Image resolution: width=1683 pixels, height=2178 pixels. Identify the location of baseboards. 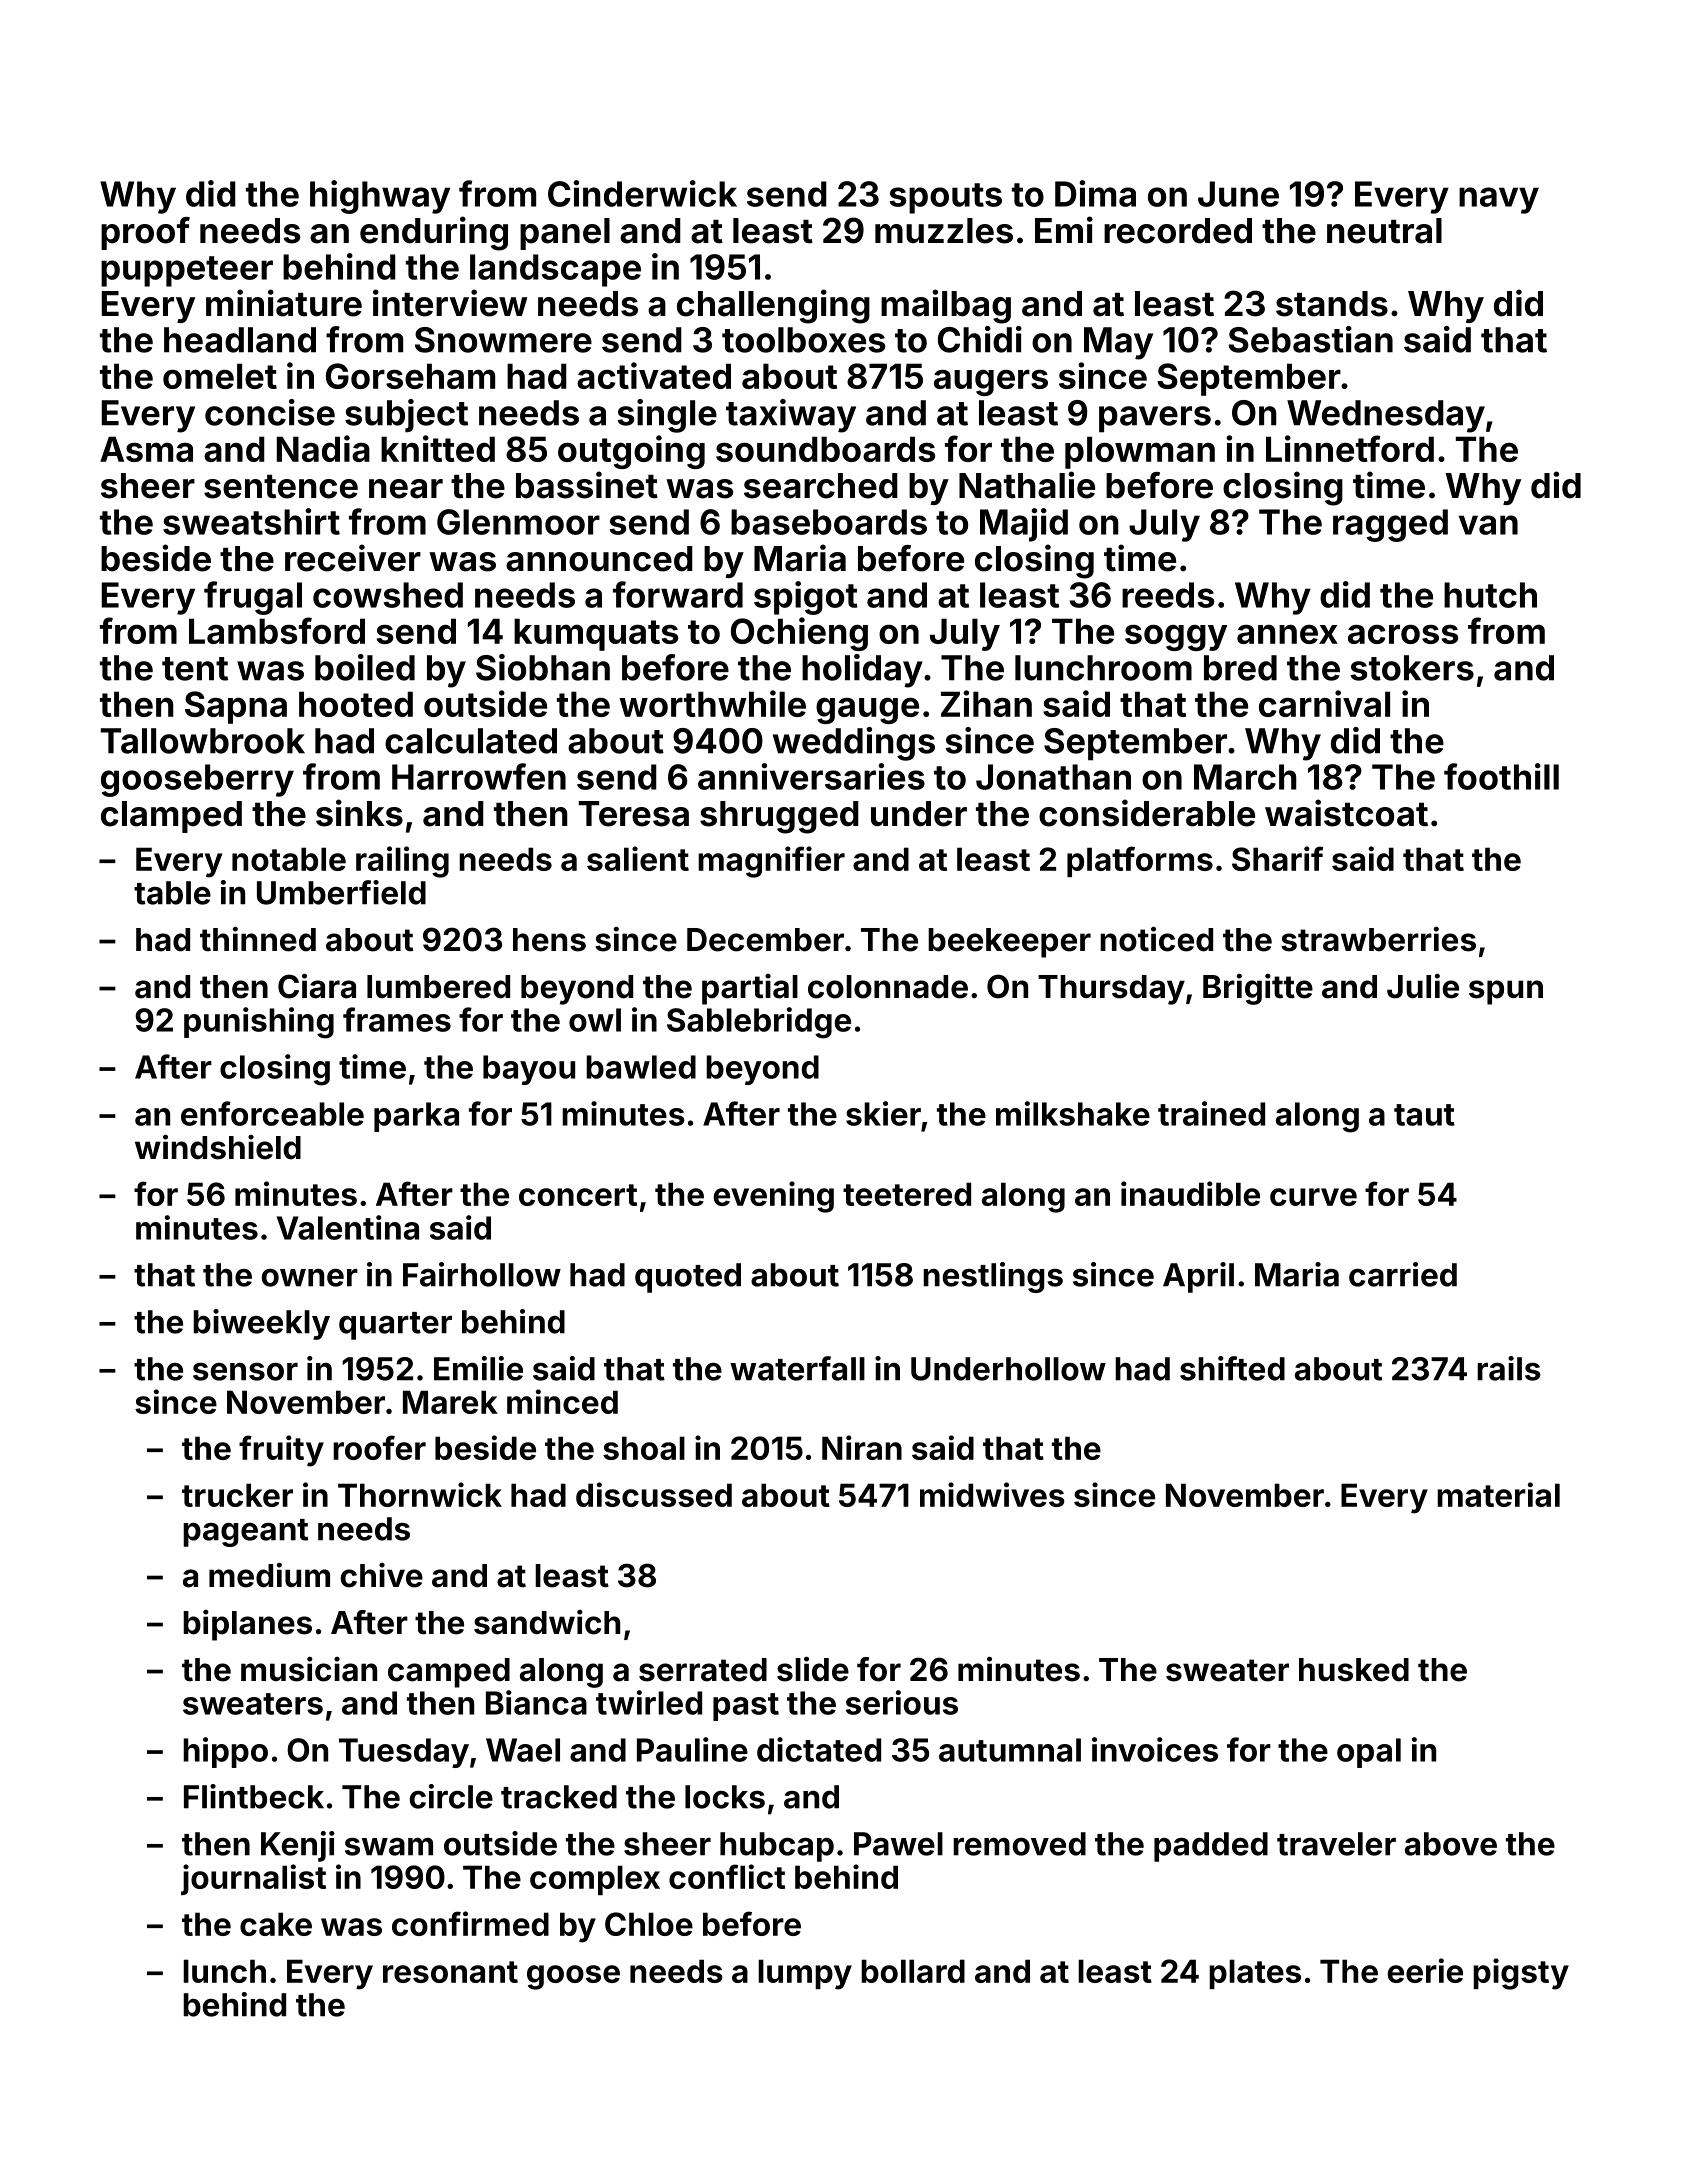
(829, 522).
